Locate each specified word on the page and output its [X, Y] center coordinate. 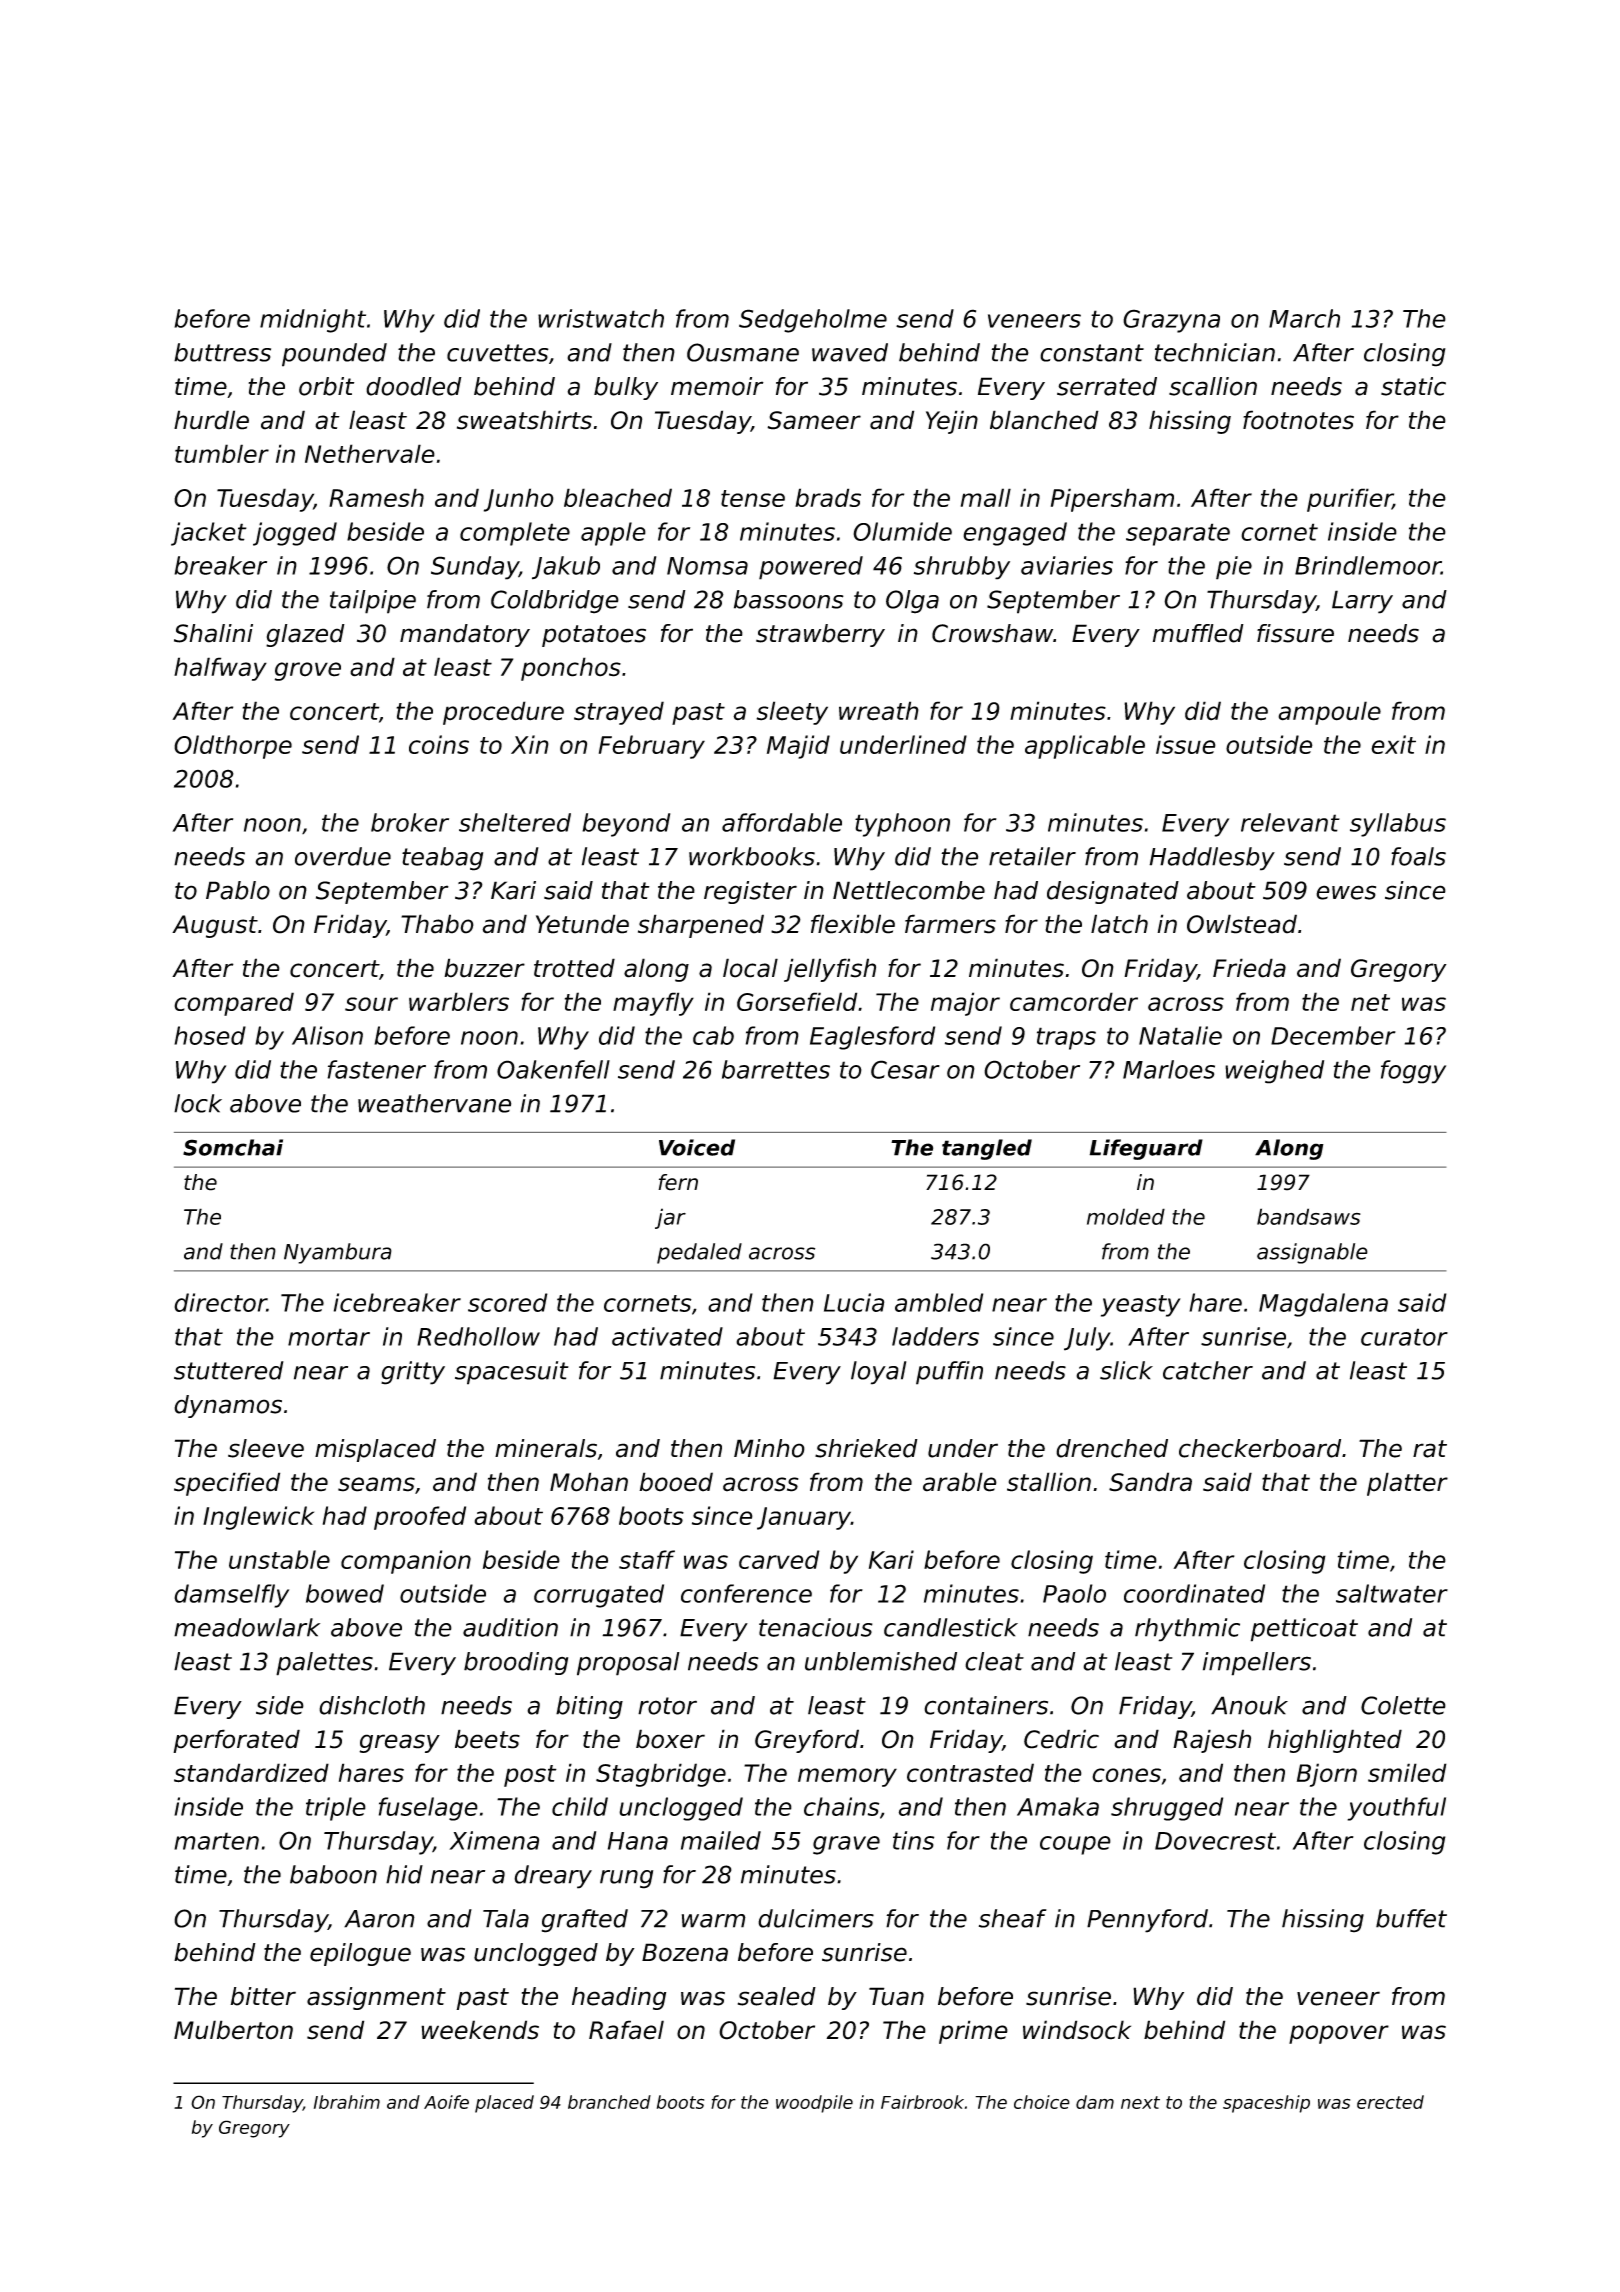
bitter [263, 1996]
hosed [210, 1035]
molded [1126, 1216]
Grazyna [1171, 321]
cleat [994, 1661]
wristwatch [601, 318]
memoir [717, 386]
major [965, 1004]
